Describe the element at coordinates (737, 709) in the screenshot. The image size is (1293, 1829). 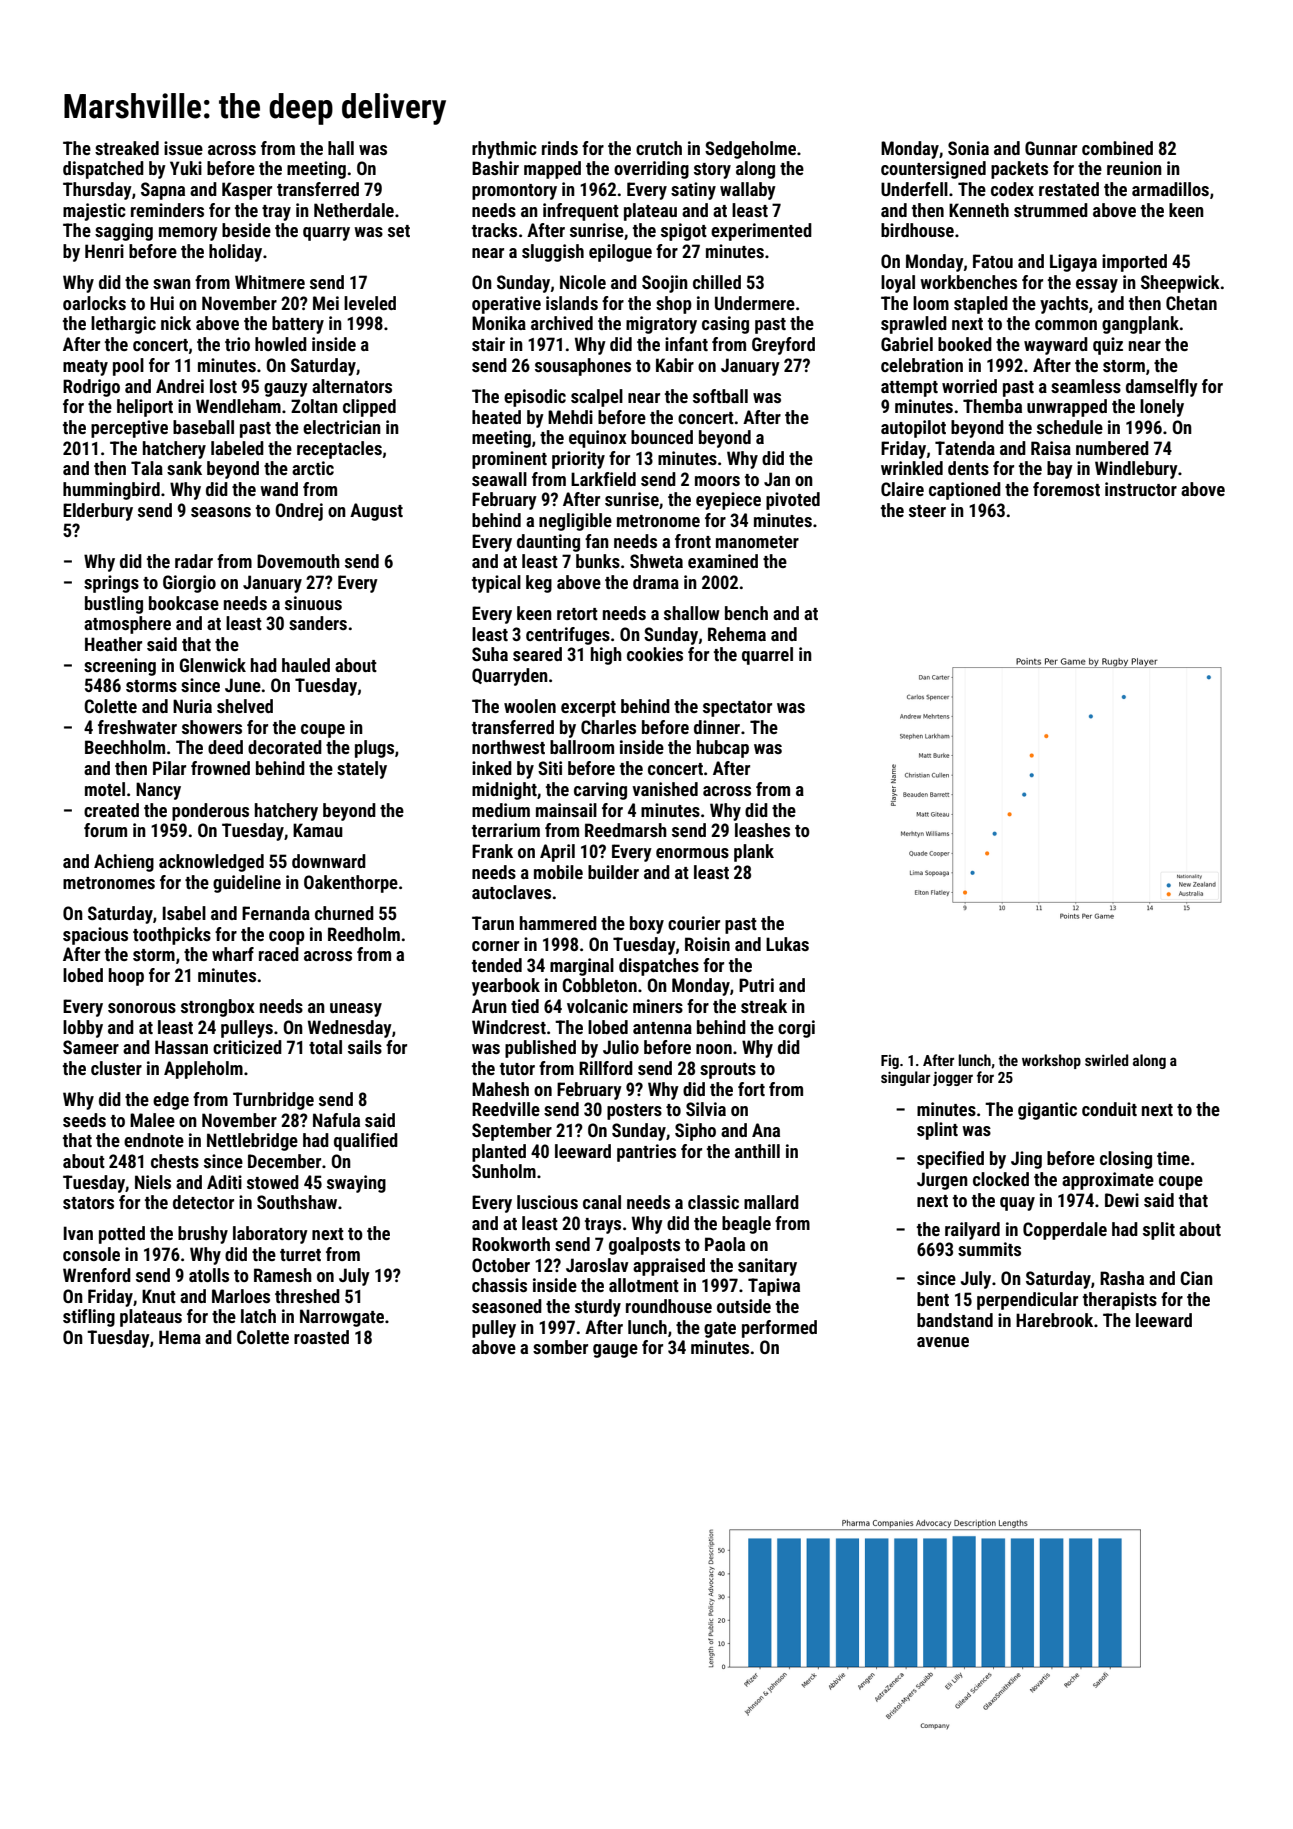
I see `spectator` at that location.
